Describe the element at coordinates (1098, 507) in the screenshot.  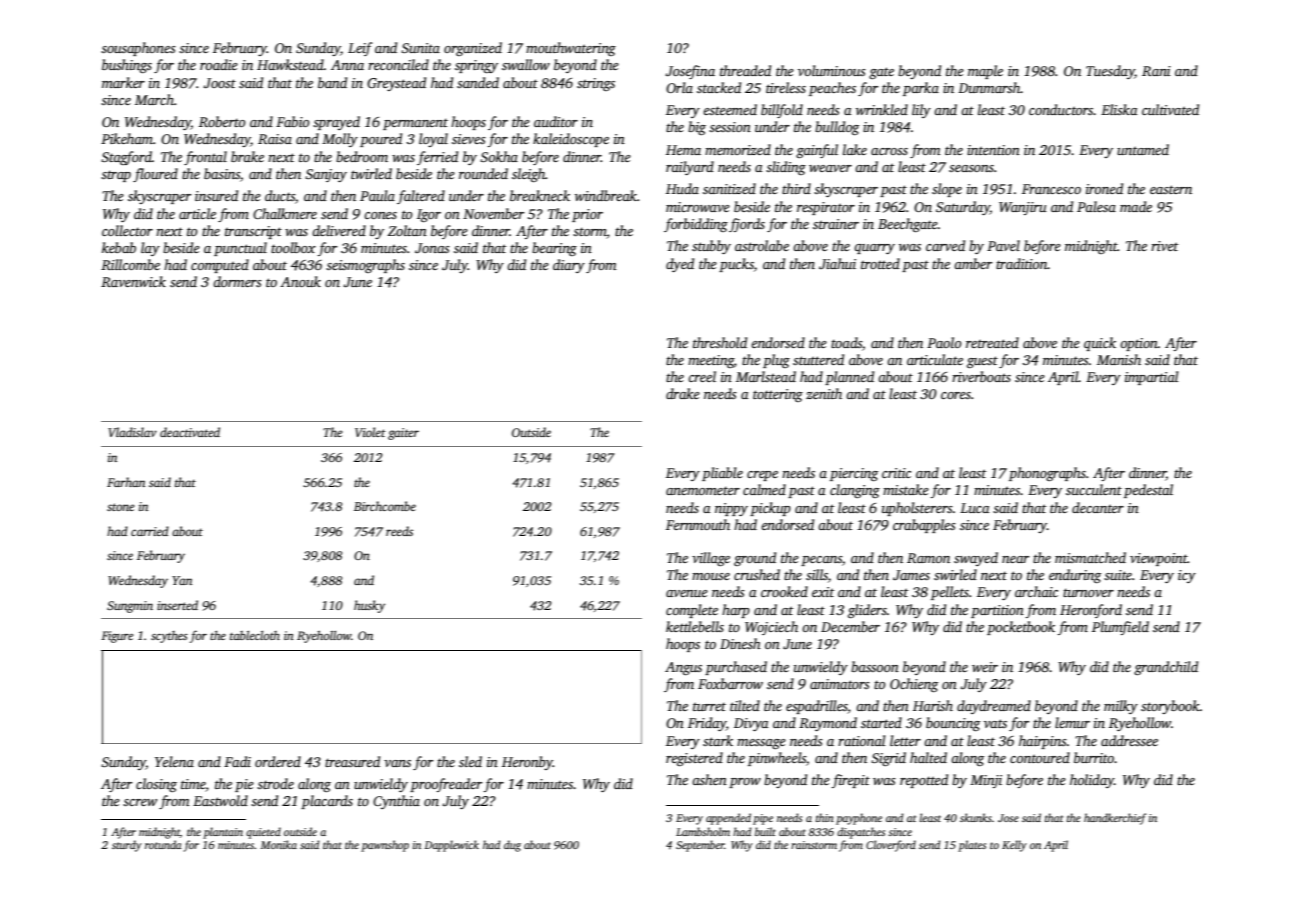
I see `decanter` at that location.
